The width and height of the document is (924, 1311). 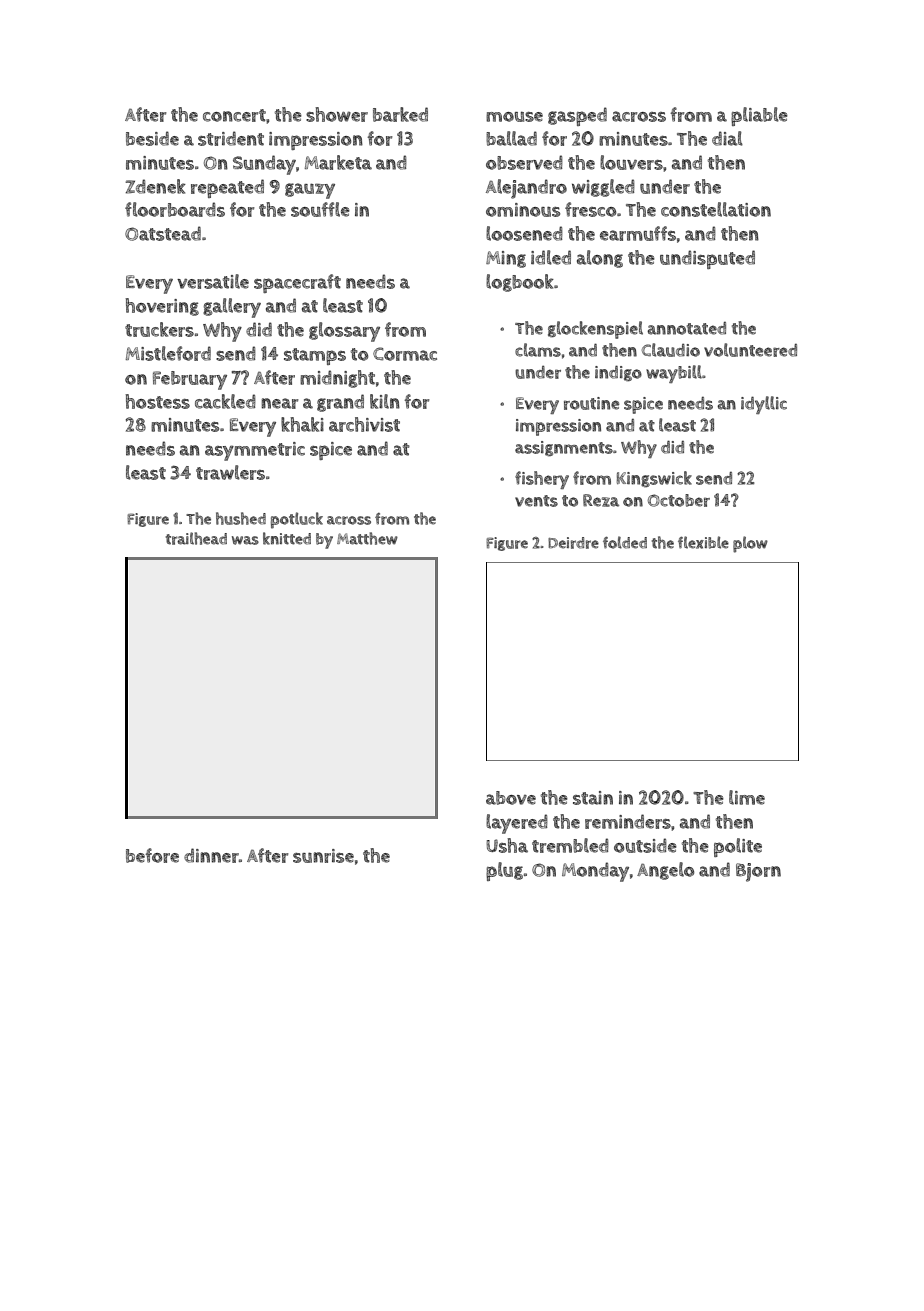 What do you see at coordinates (750, 544) in the document?
I see `plow` at bounding box center [750, 544].
